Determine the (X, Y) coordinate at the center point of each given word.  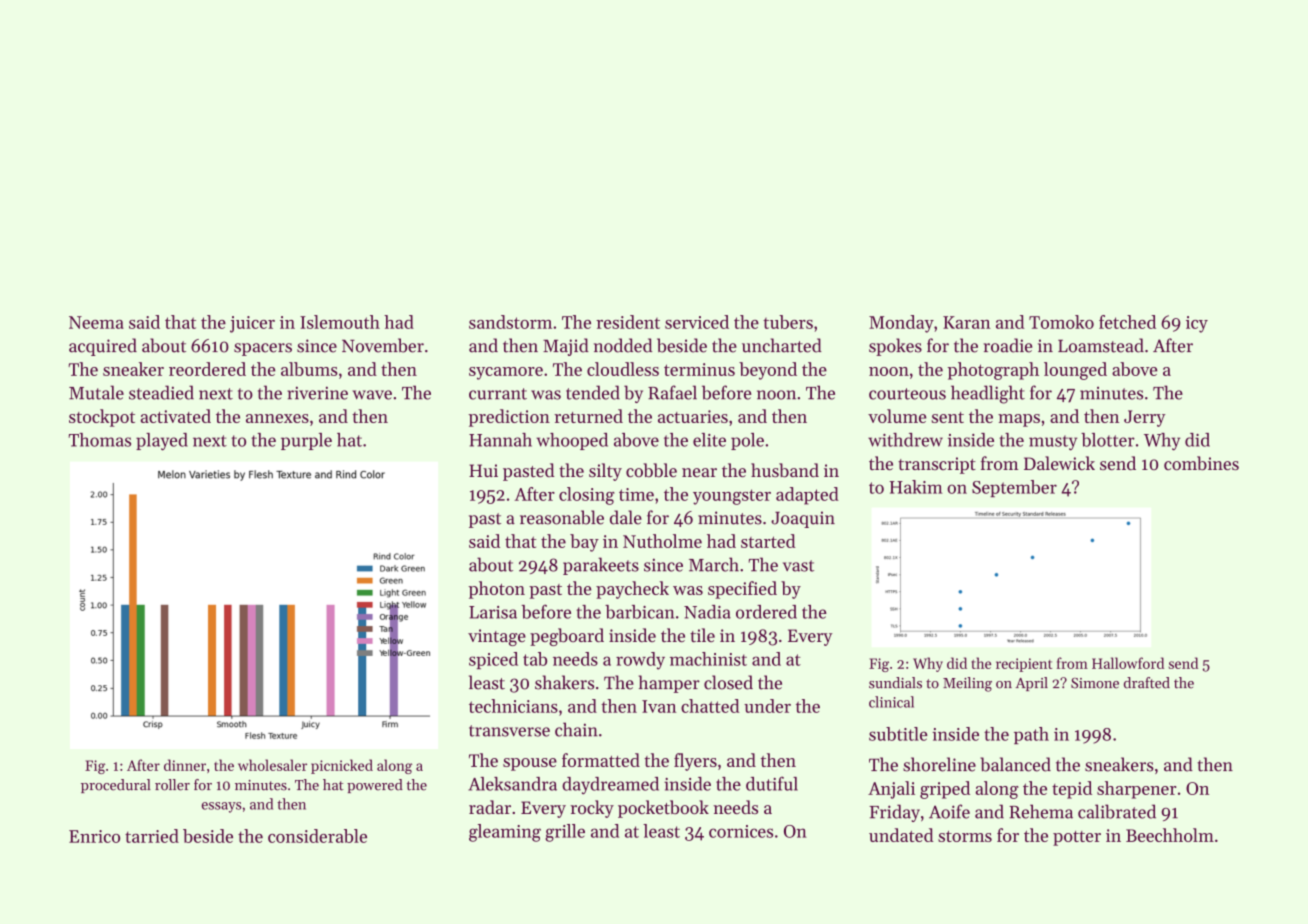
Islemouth (340, 322)
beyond (768, 371)
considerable (317, 836)
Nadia (707, 612)
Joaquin (803, 519)
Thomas (100, 440)
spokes (895, 347)
